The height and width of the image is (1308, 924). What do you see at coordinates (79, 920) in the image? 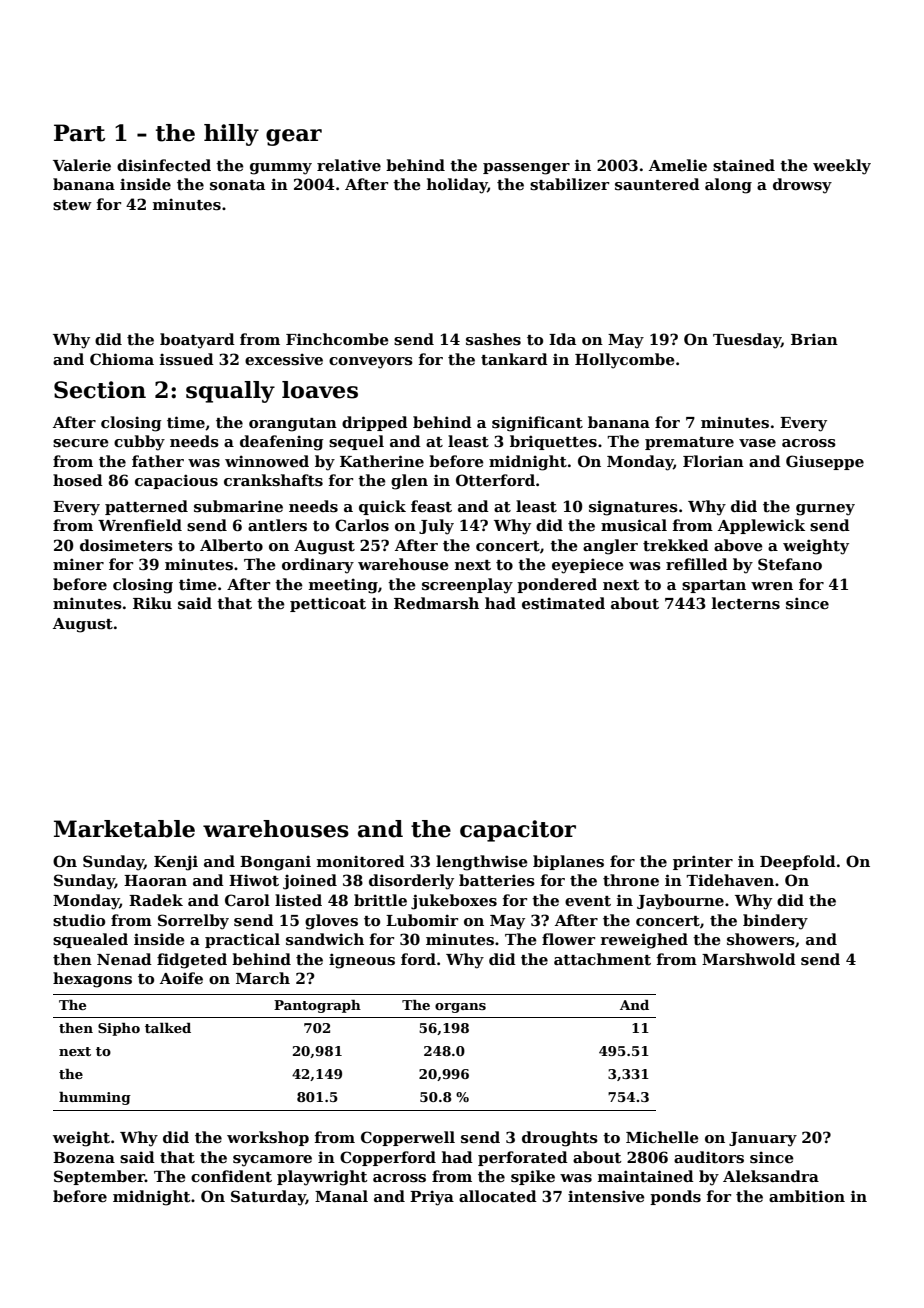
I see `studio` at bounding box center [79, 920].
